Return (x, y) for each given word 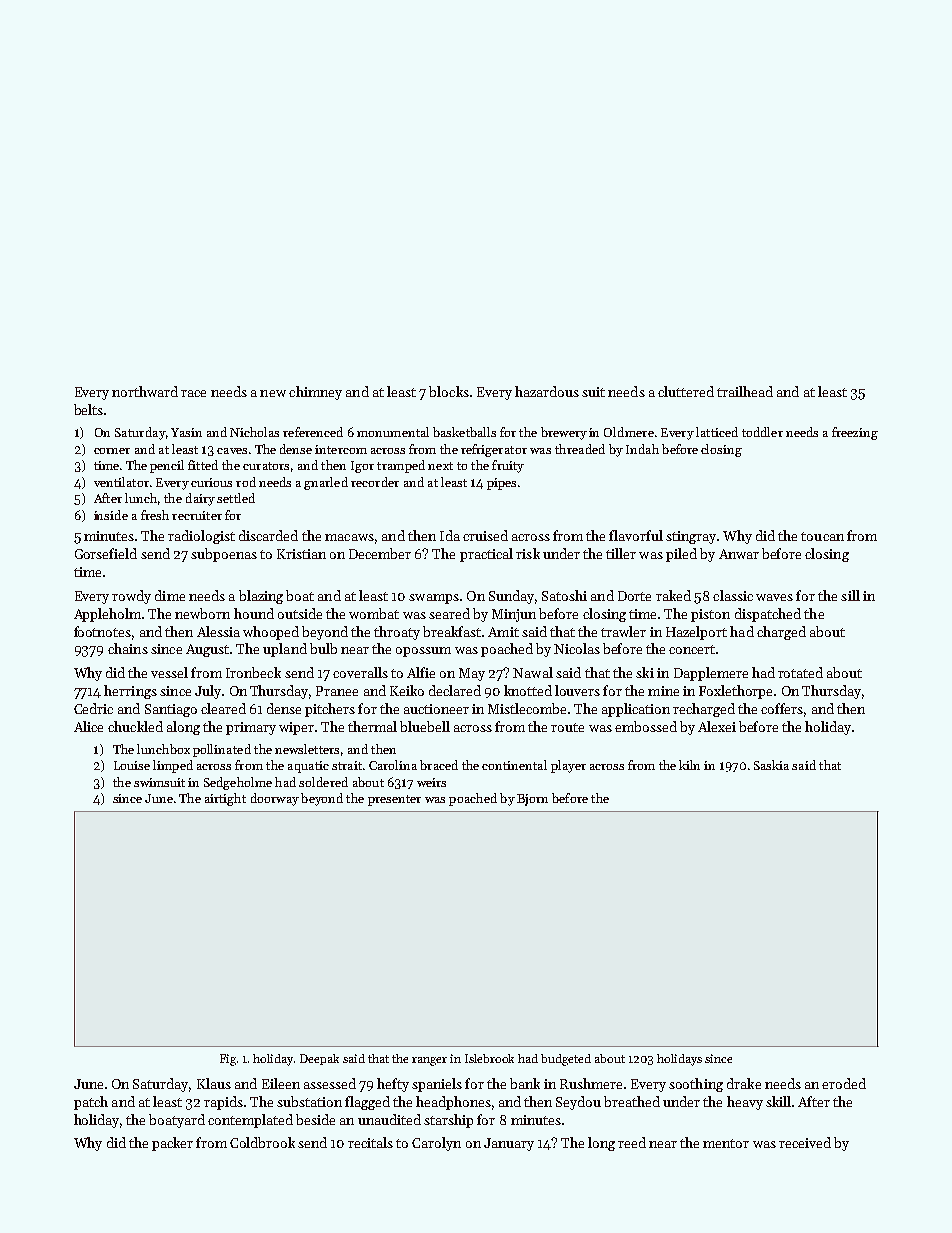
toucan (822, 536)
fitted (203, 465)
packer (172, 1144)
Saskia (771, 765)
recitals (370, 1142)
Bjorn (532, 800)
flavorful (636, 535)
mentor (726, 1143)
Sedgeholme (238, 783)
